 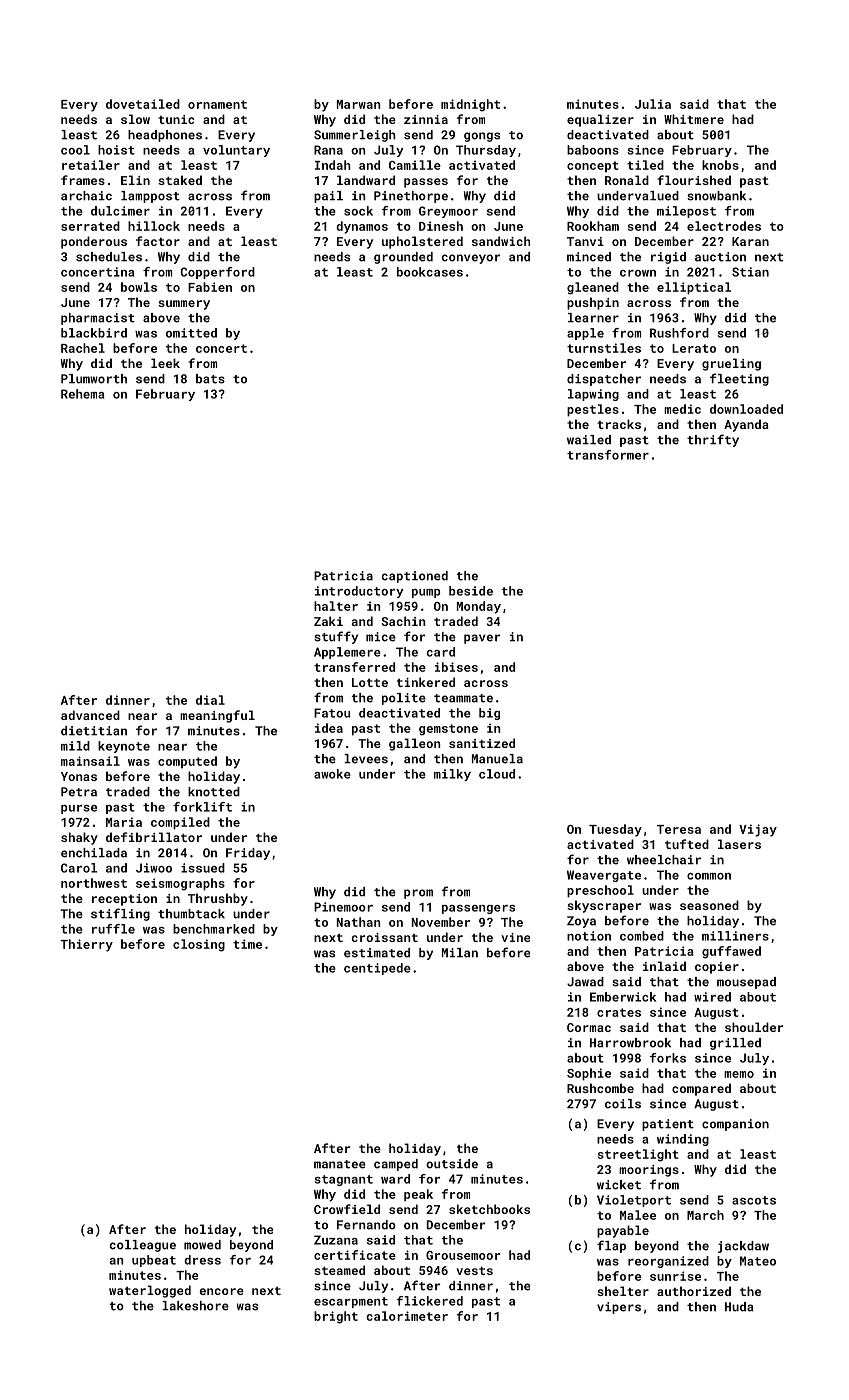 I want to click on Sophie, so click(x=589, y=1074).
